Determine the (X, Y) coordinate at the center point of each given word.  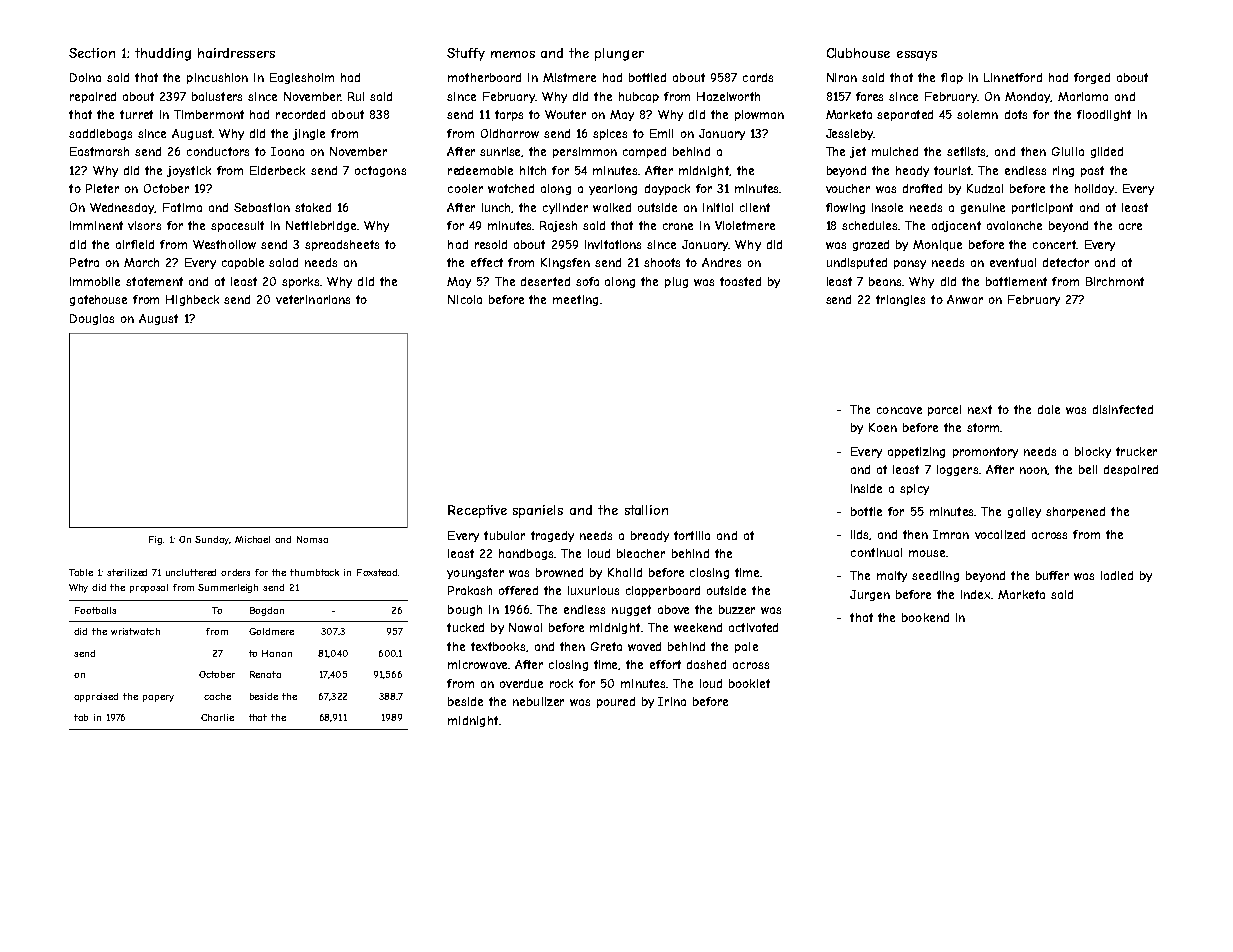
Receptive (477, 511)
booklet (749, 683)
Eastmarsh (99, 151)
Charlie (217, 717)
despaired (1131, 470)
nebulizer (538, 701)
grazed (871, 245)
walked (612, 207)
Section (92, 53)
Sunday (212, 540)
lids (860, 535)
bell (1088, 469)
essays (917, 56)
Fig (155, 540)
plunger (619, 54)
